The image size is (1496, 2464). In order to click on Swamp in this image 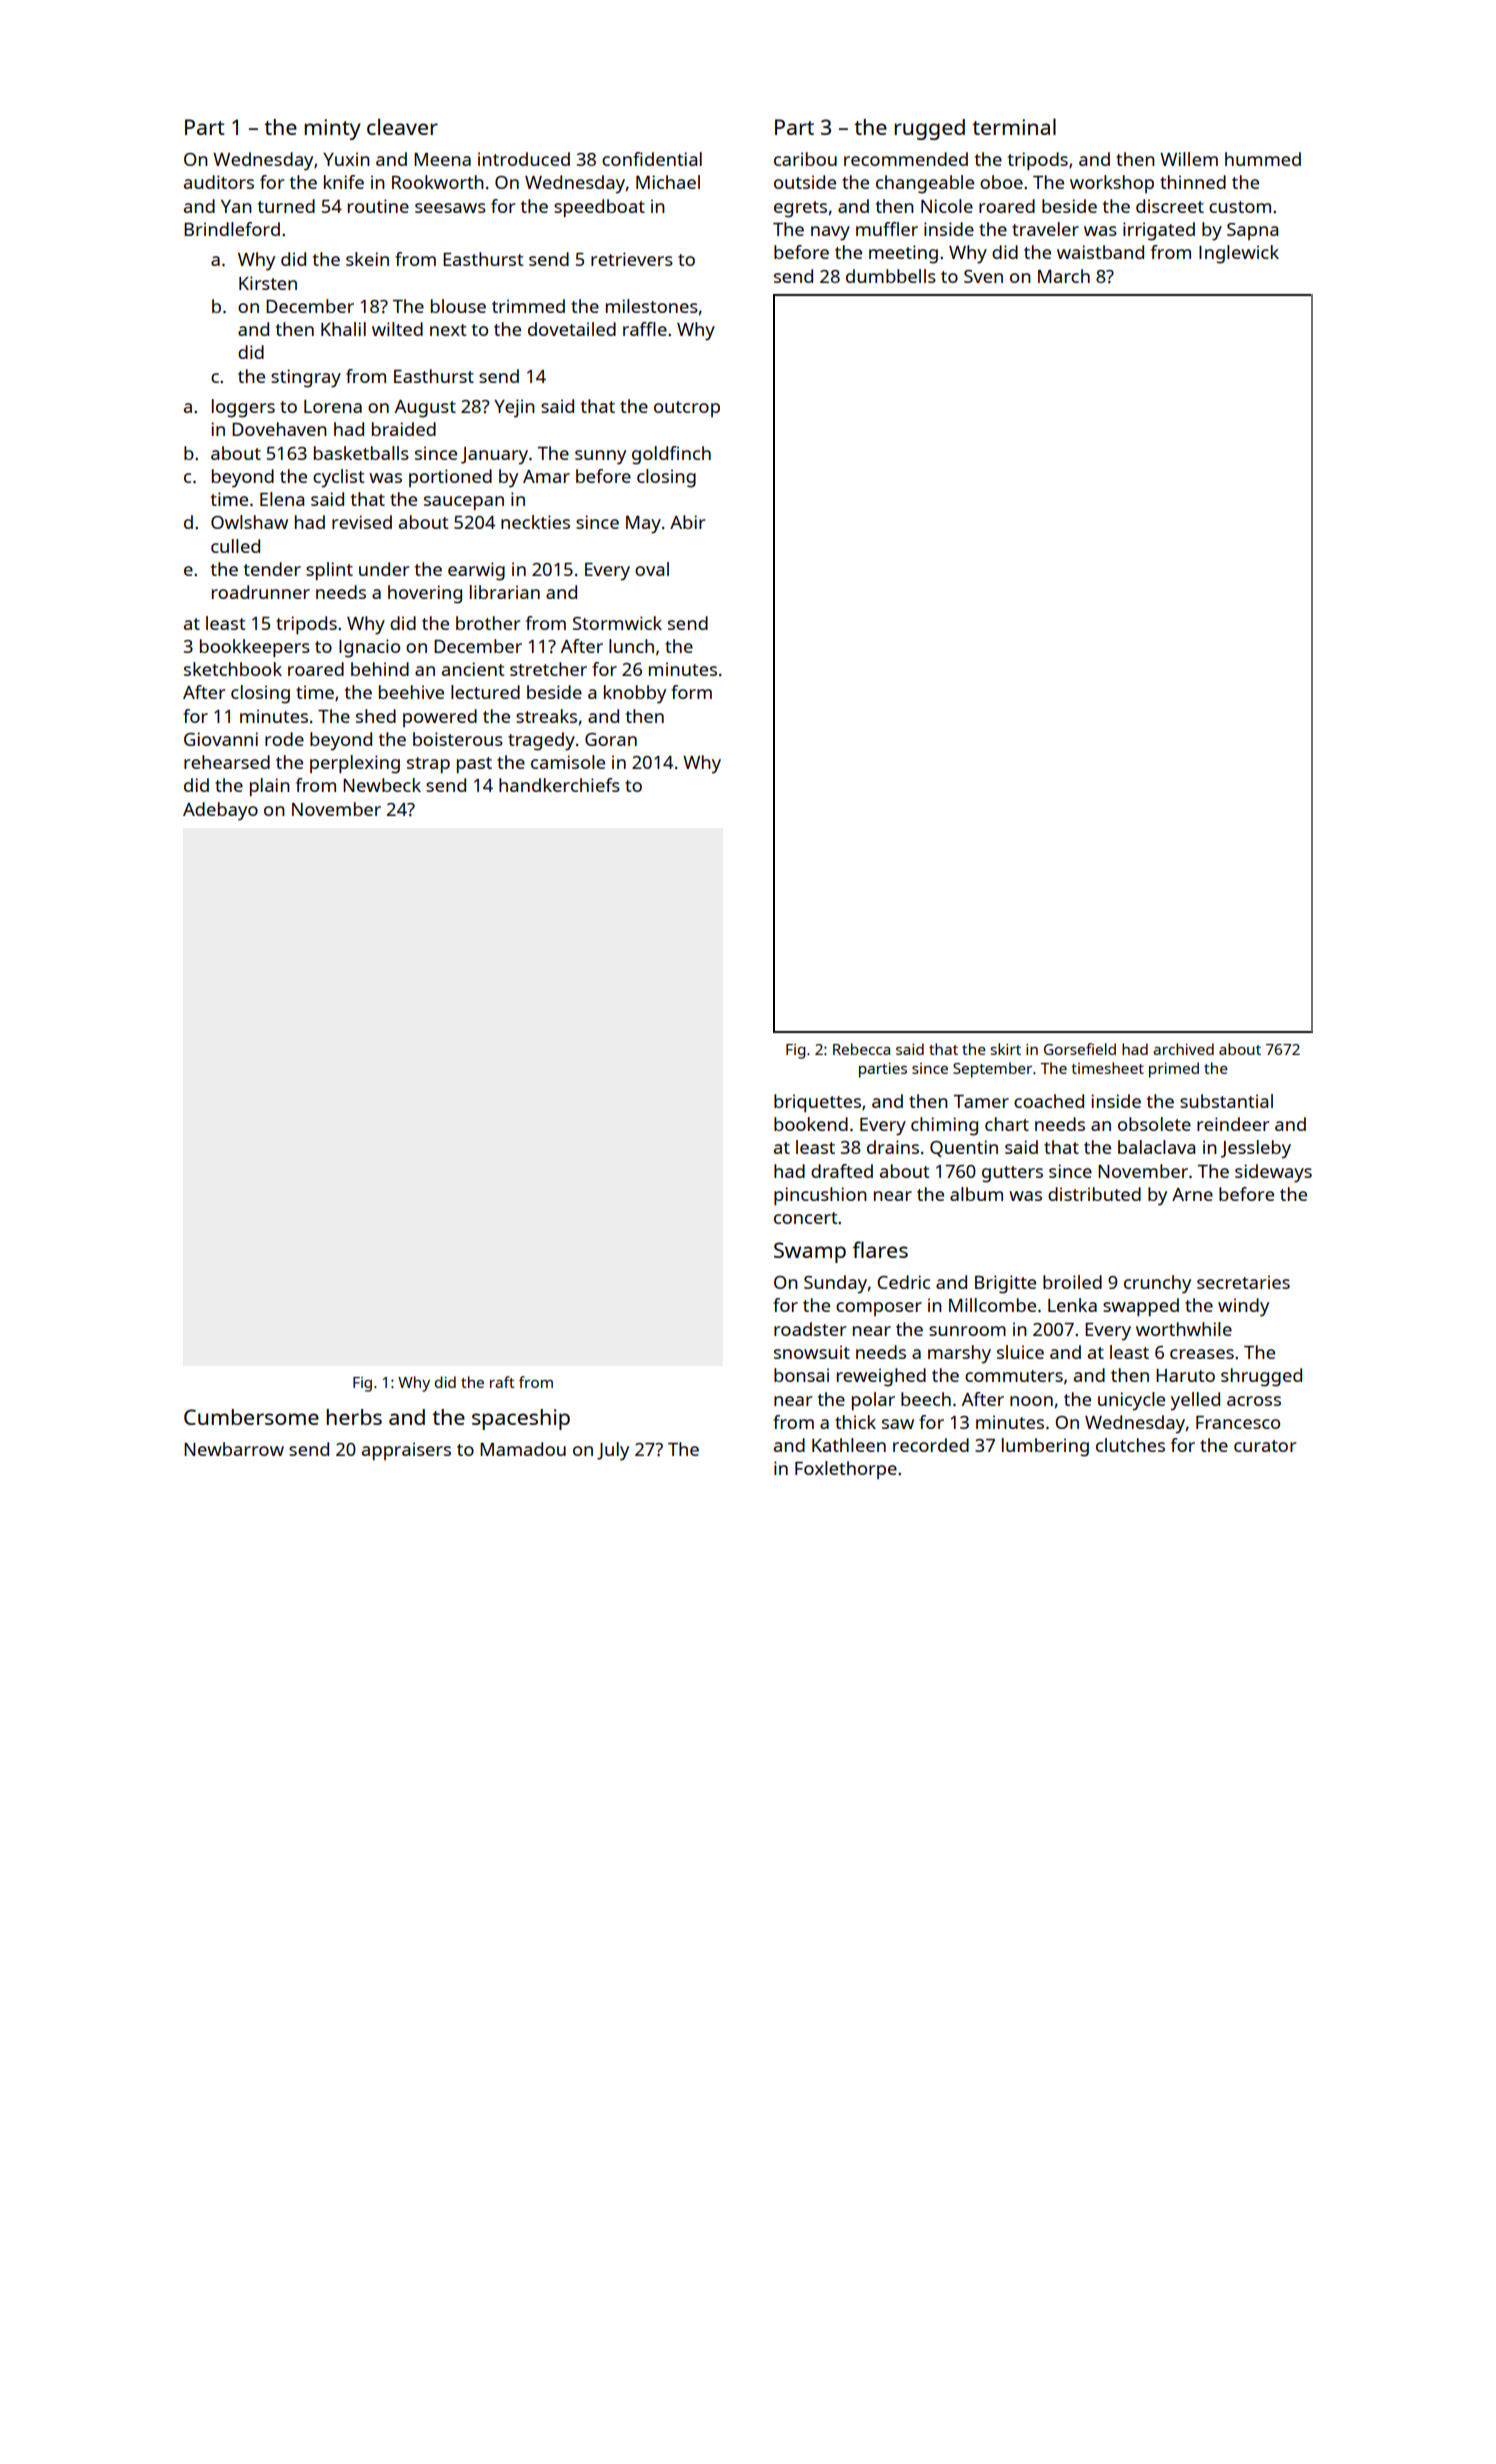, I will do `click(810, 1252)`.
